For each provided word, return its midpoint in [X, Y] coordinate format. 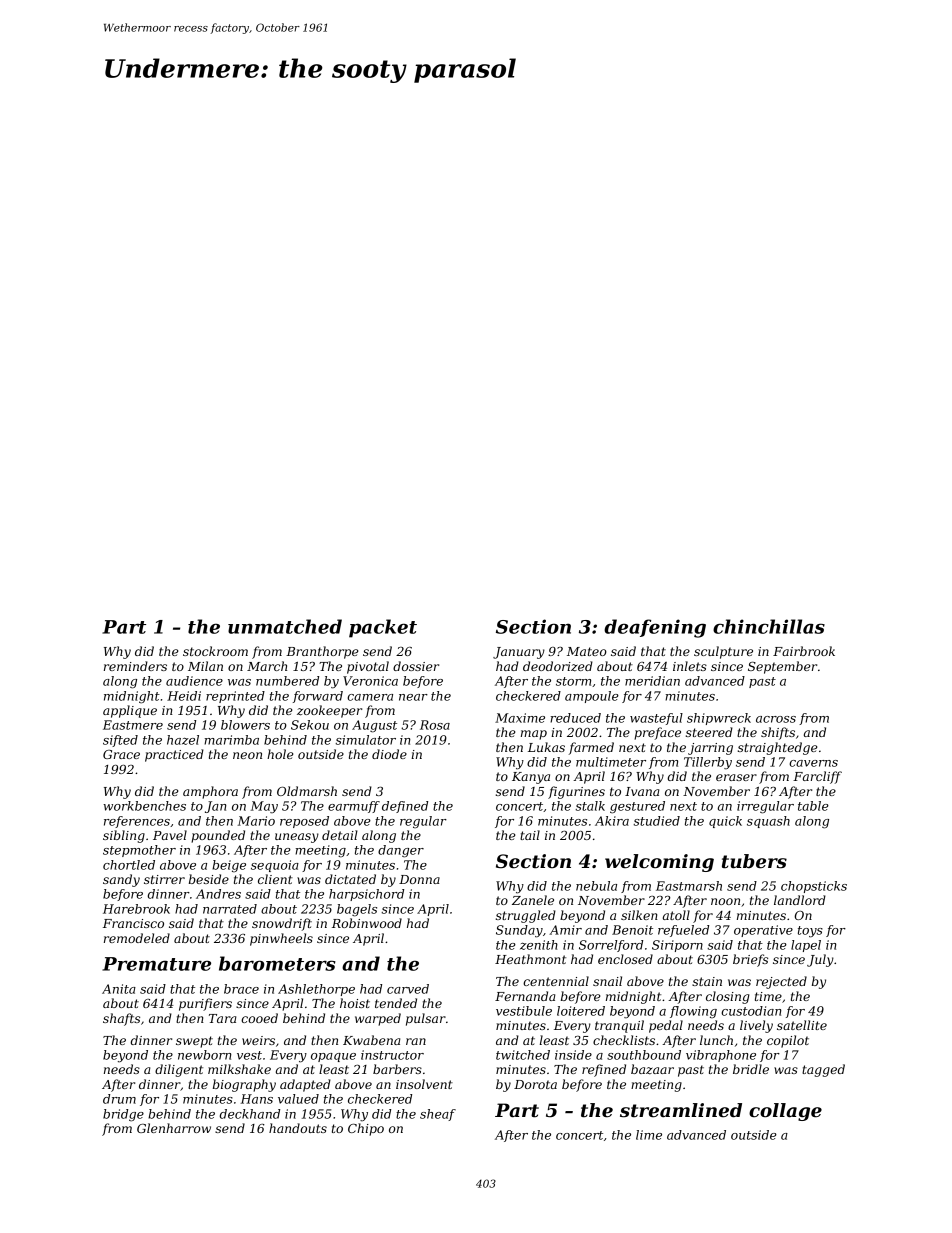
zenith [539, 945]
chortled [129, 865]
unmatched [285, 626]
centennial [556, 981]
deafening [655, 628]
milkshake [239, 1069]
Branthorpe [322, 652]
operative [763, 931]
